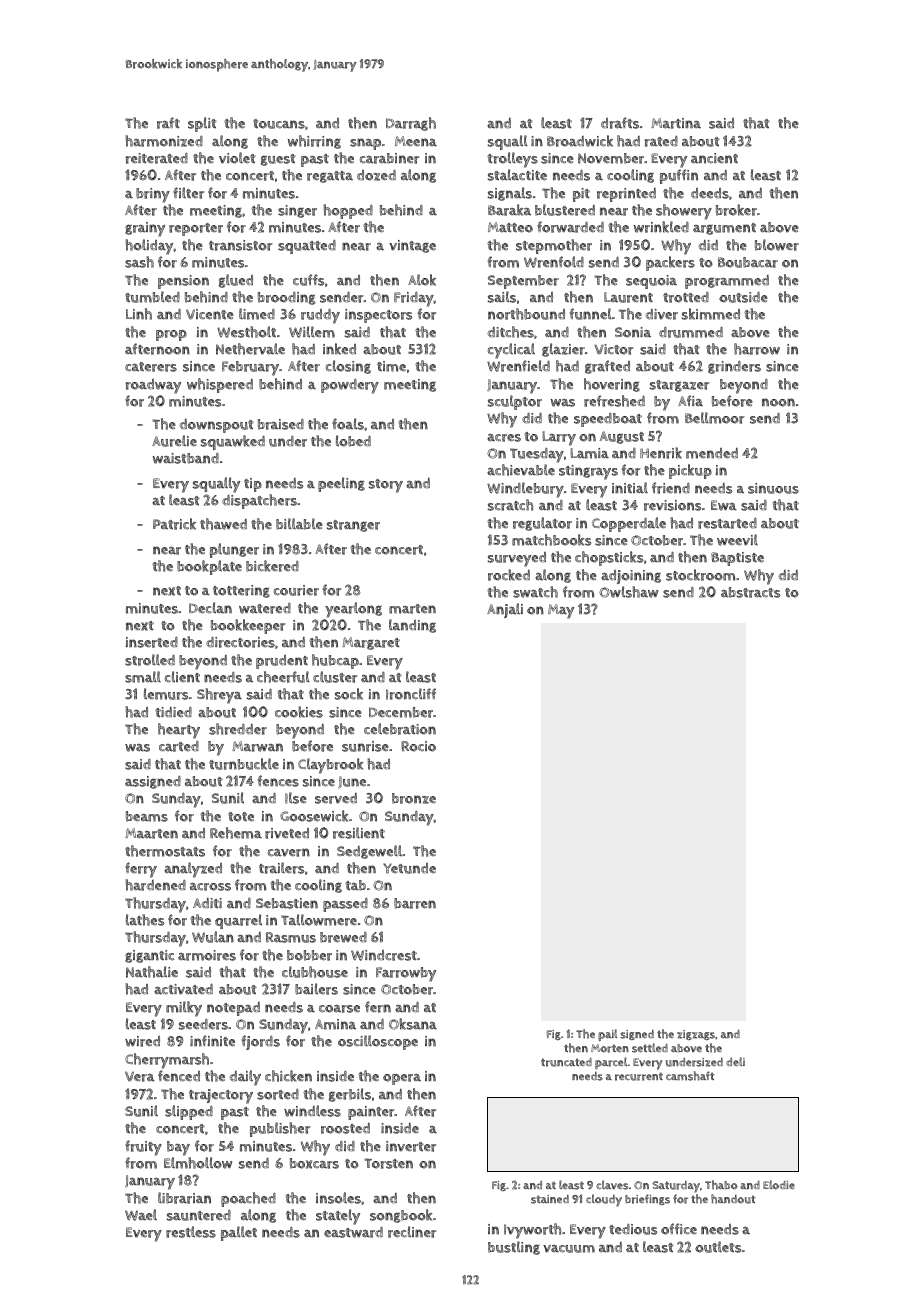 This screenshot has height=1314, width=924. I want to click on Bellmoor, so click(714, 418).
